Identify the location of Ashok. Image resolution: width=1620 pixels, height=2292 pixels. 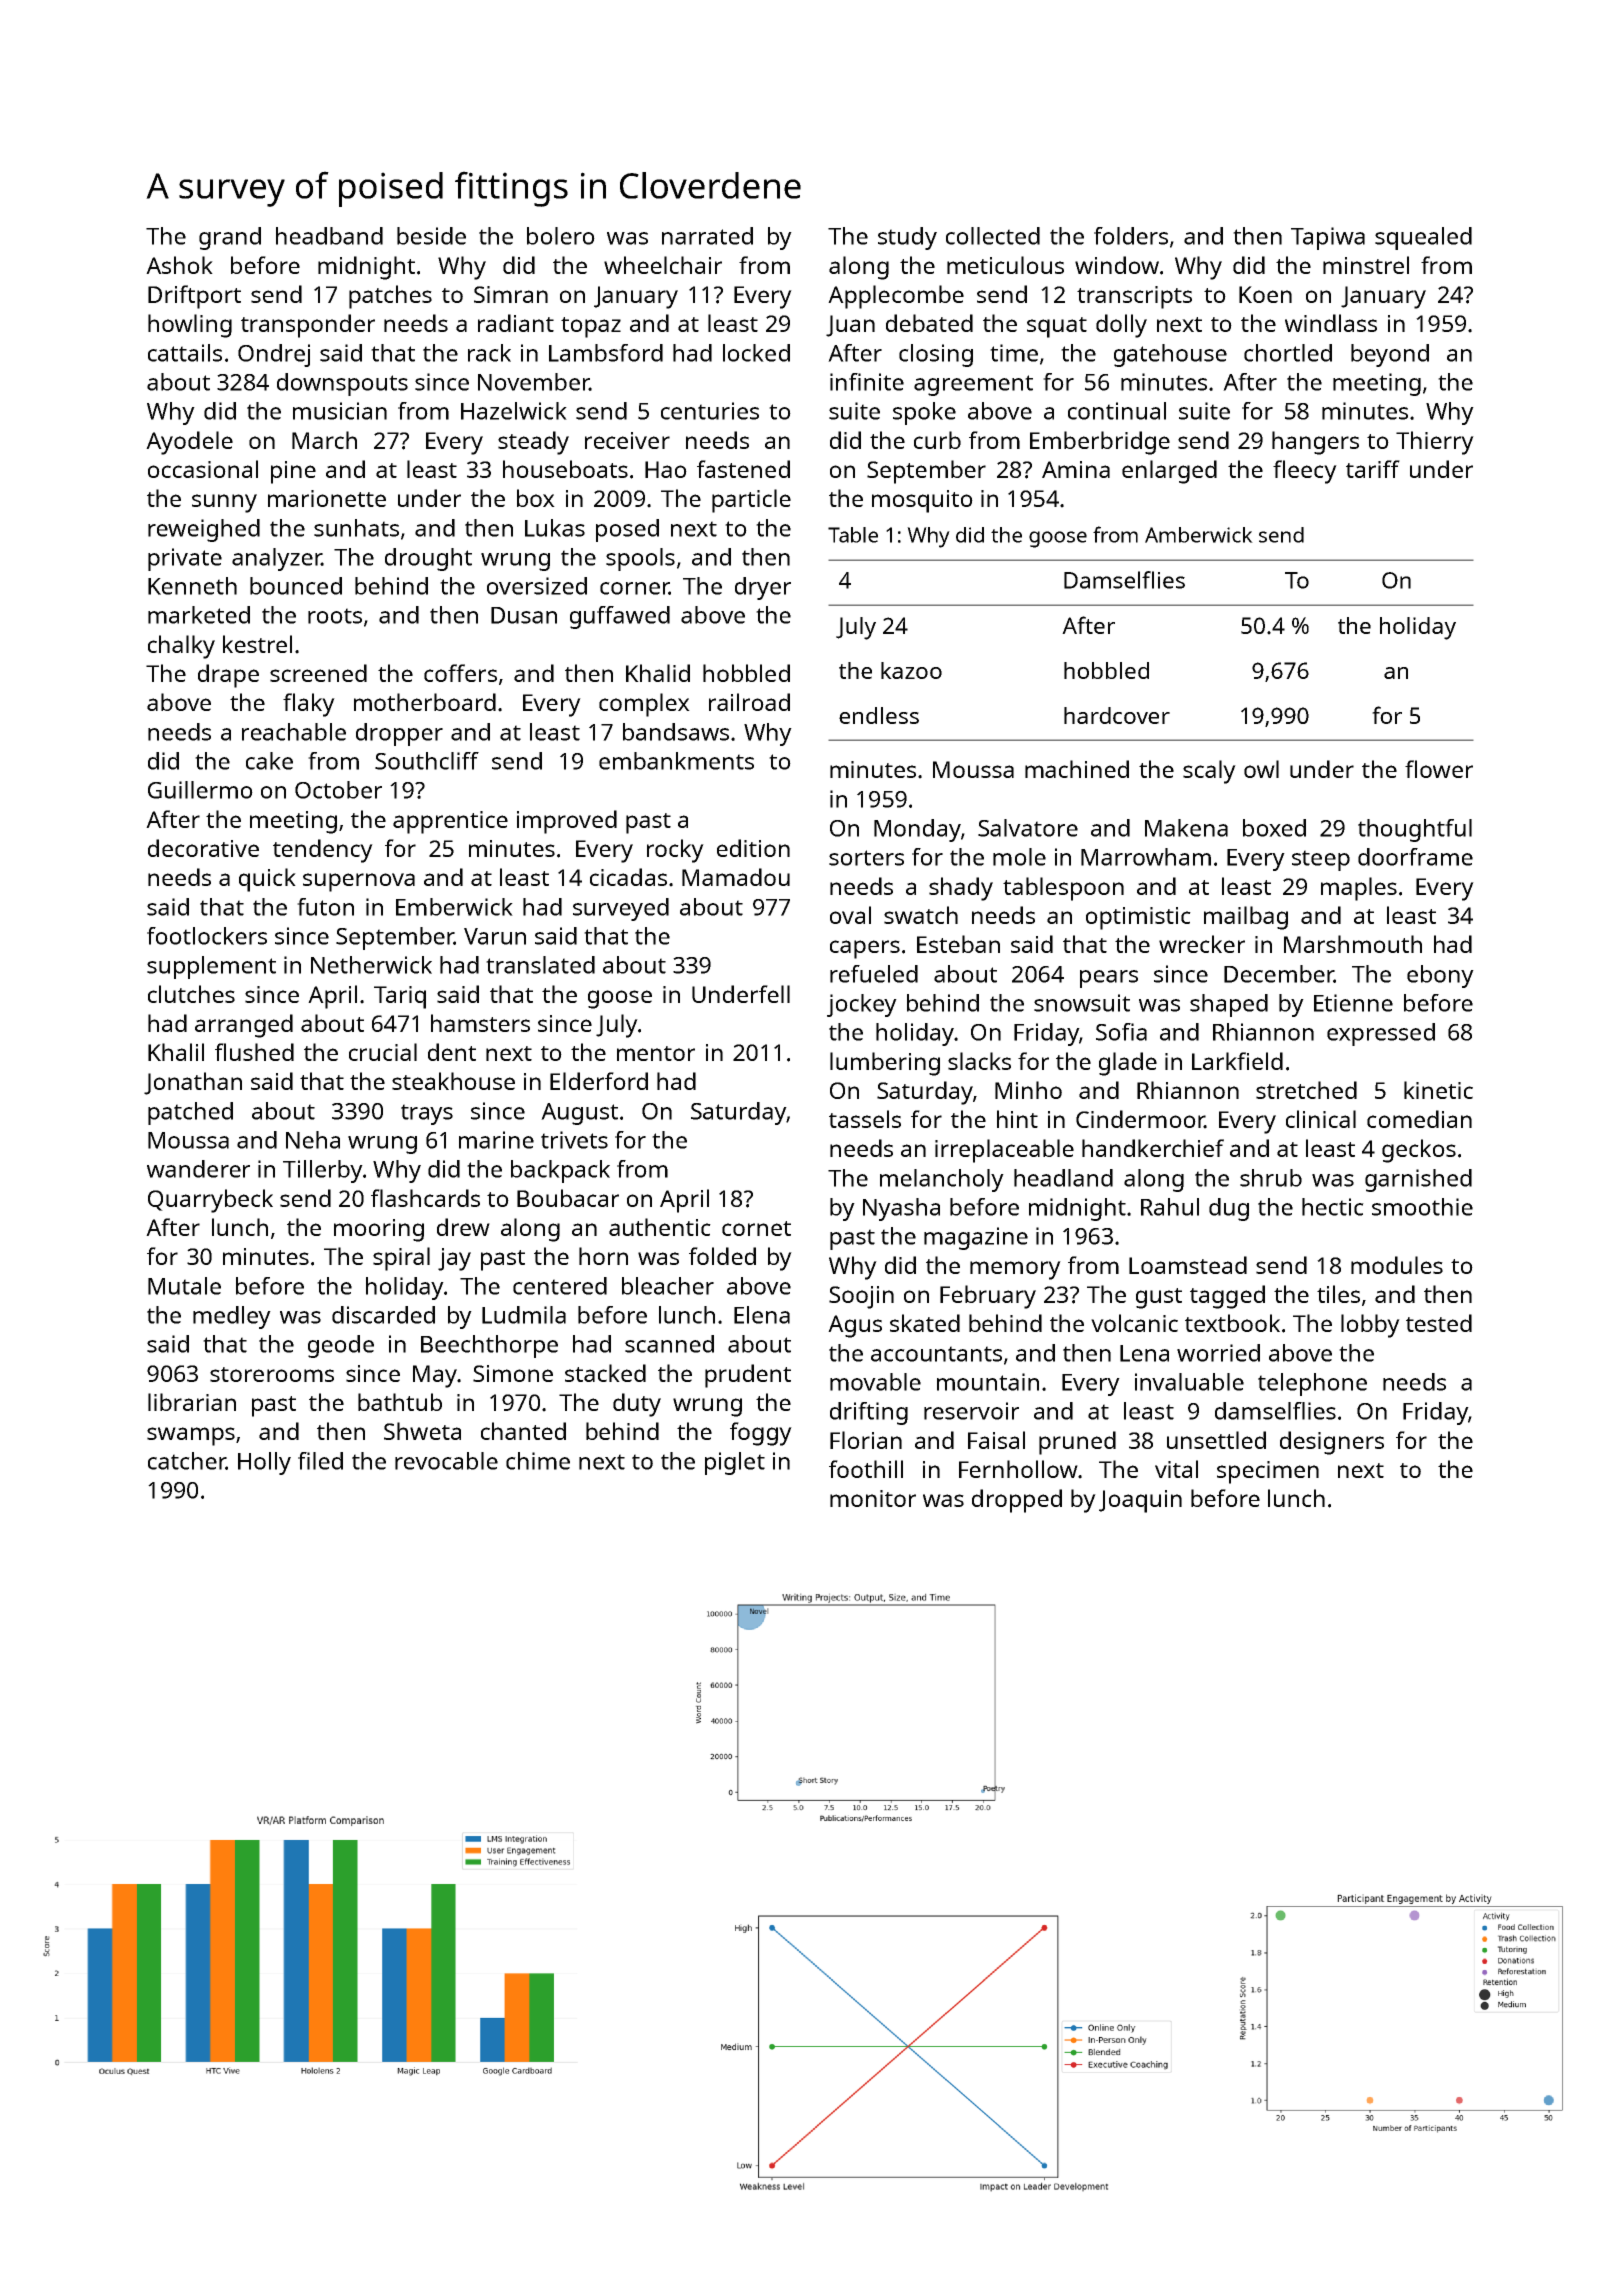
(179, 265).
